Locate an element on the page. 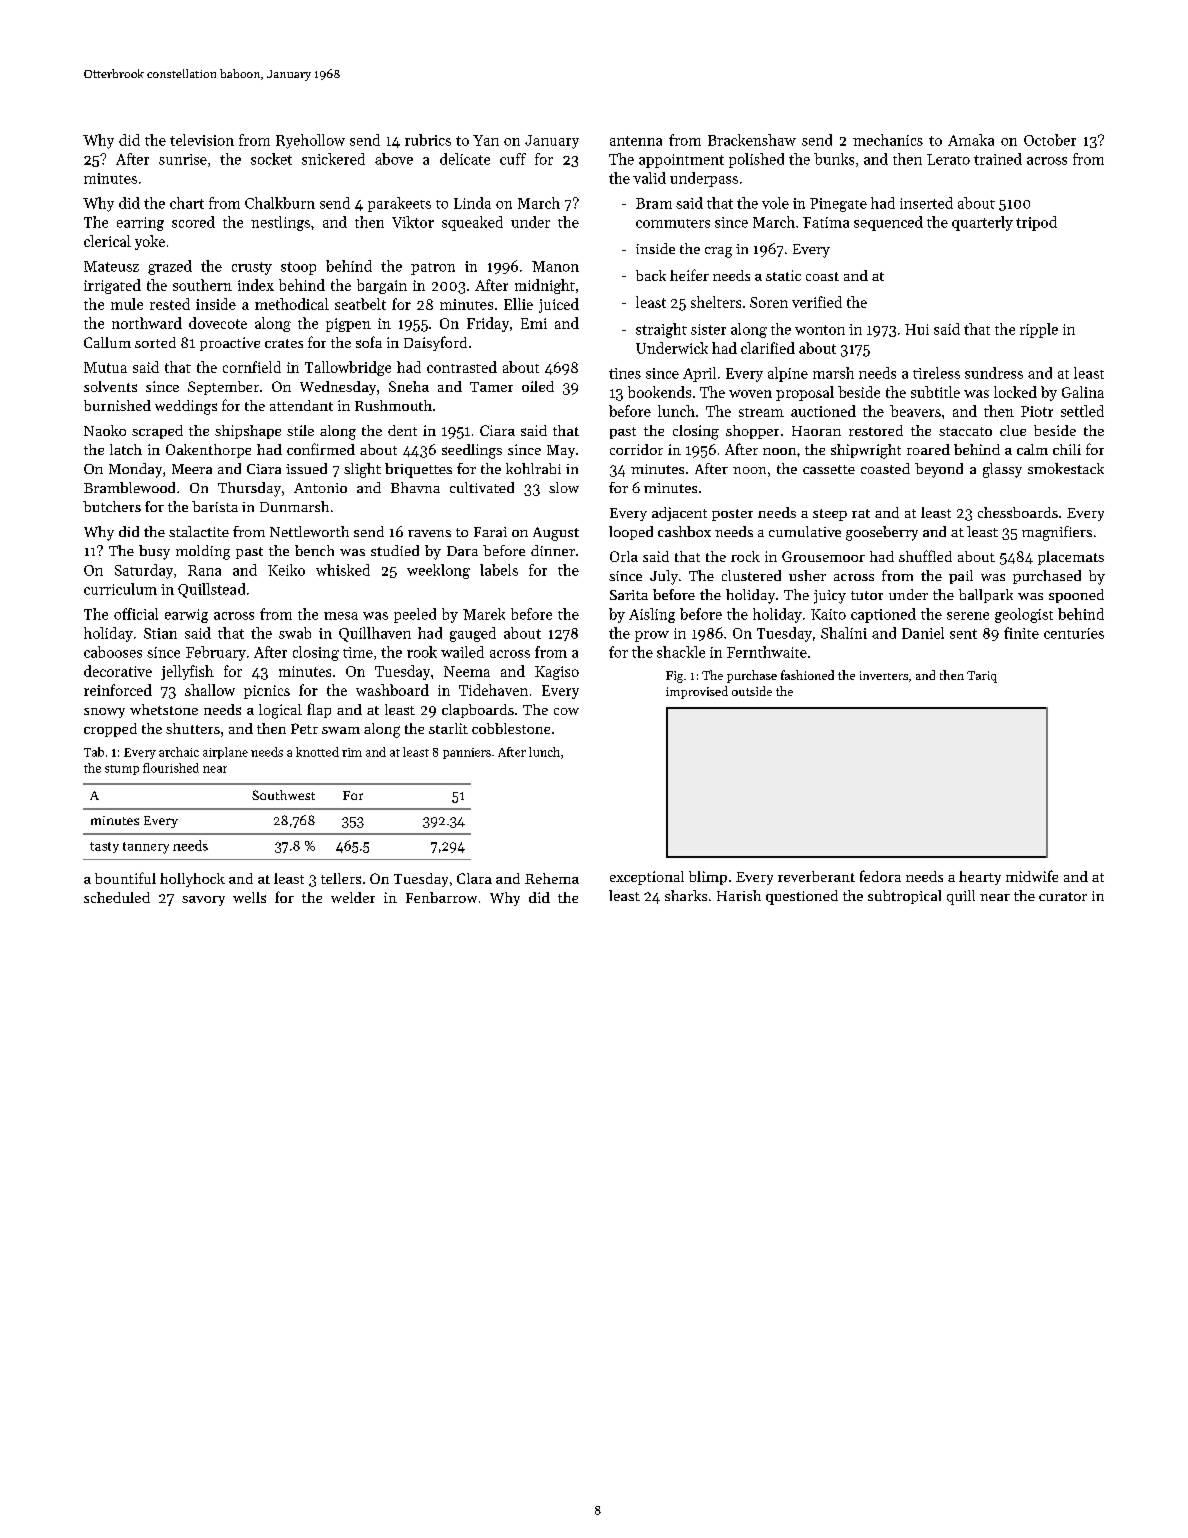  dinner is located at coordinates (553, 550).
